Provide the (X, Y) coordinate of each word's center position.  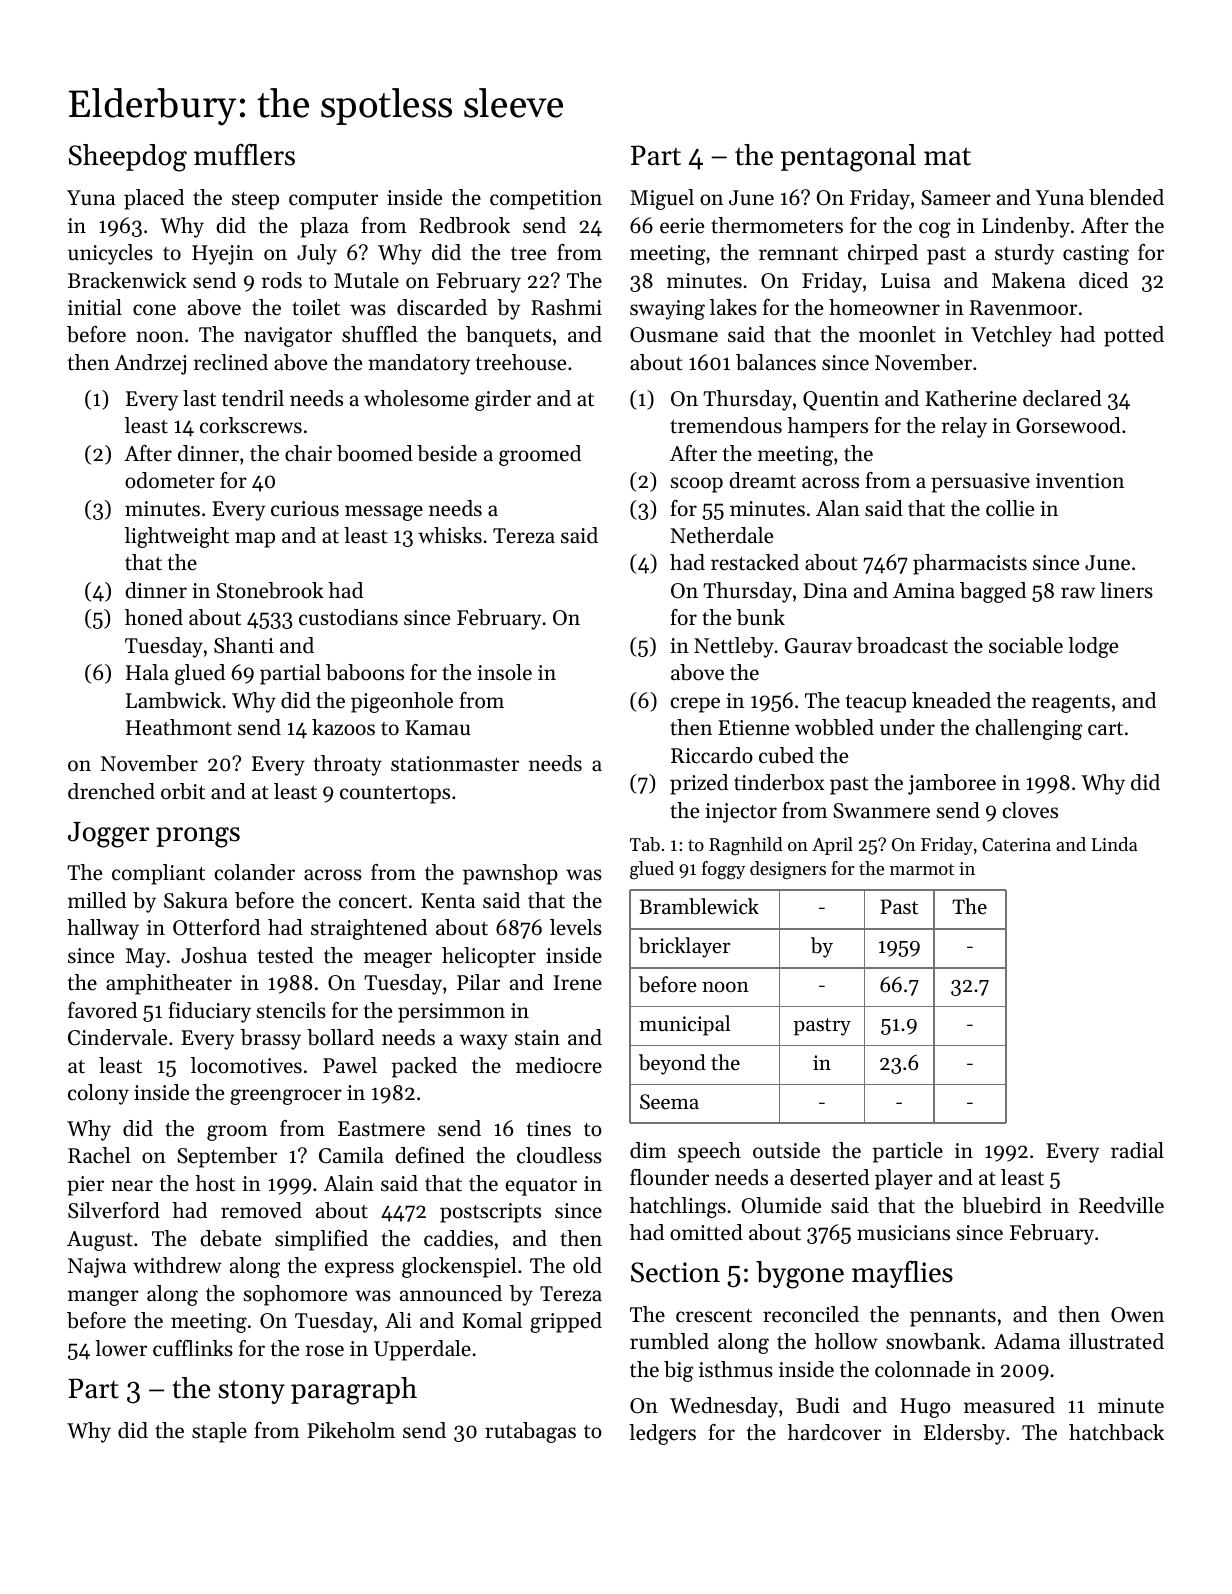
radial (1137, 1150)
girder (503, 400)
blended (1126, 197)
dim (648, 1150)
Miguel (662, 199)
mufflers (244, 155)
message (384, 513)
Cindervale (117, 1037)
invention (1080, 481)
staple (219, 1432)
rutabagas (530, 1432)
